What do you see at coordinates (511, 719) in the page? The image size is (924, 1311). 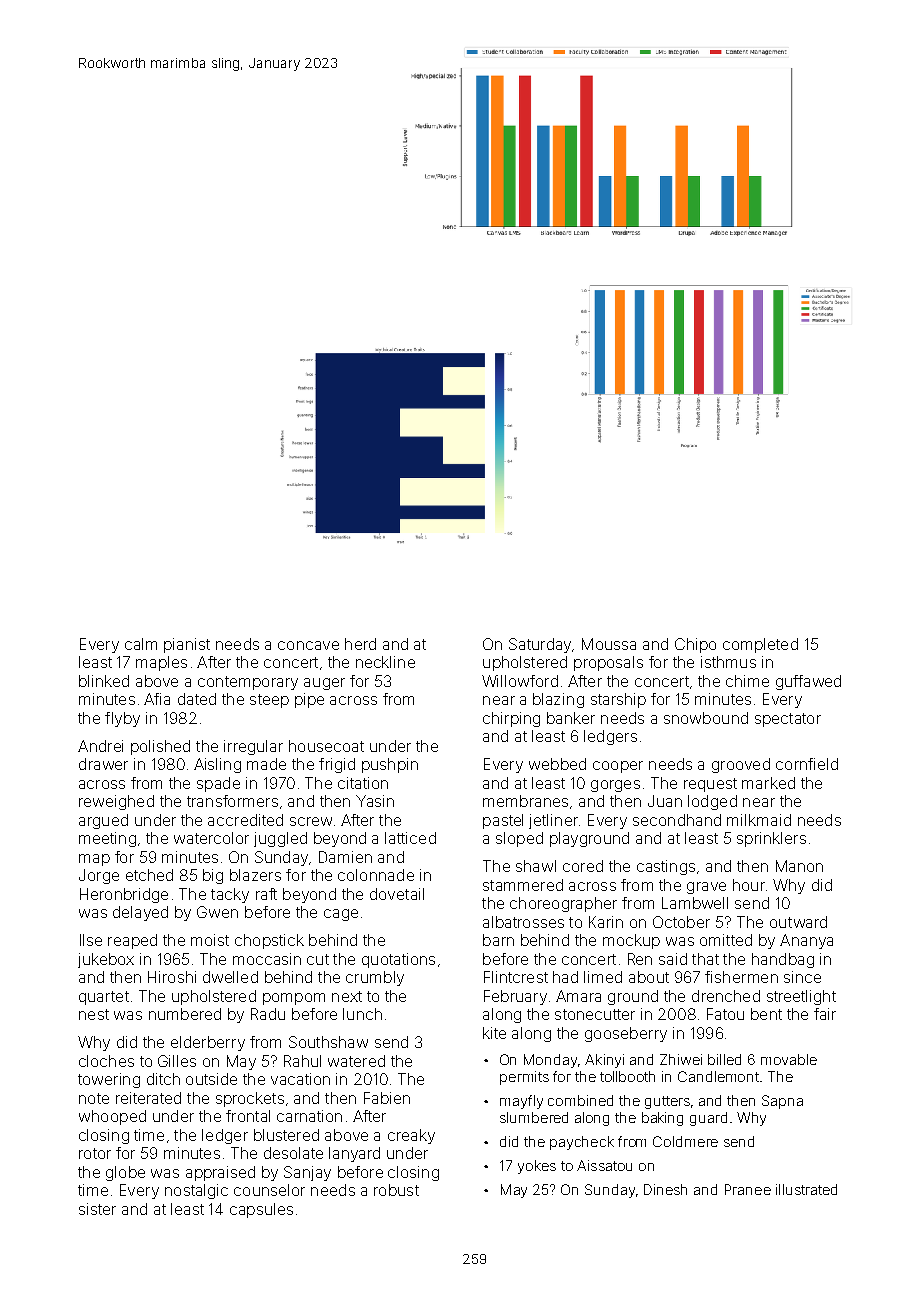 I see `chirping` at bounding box center [511, 719].
